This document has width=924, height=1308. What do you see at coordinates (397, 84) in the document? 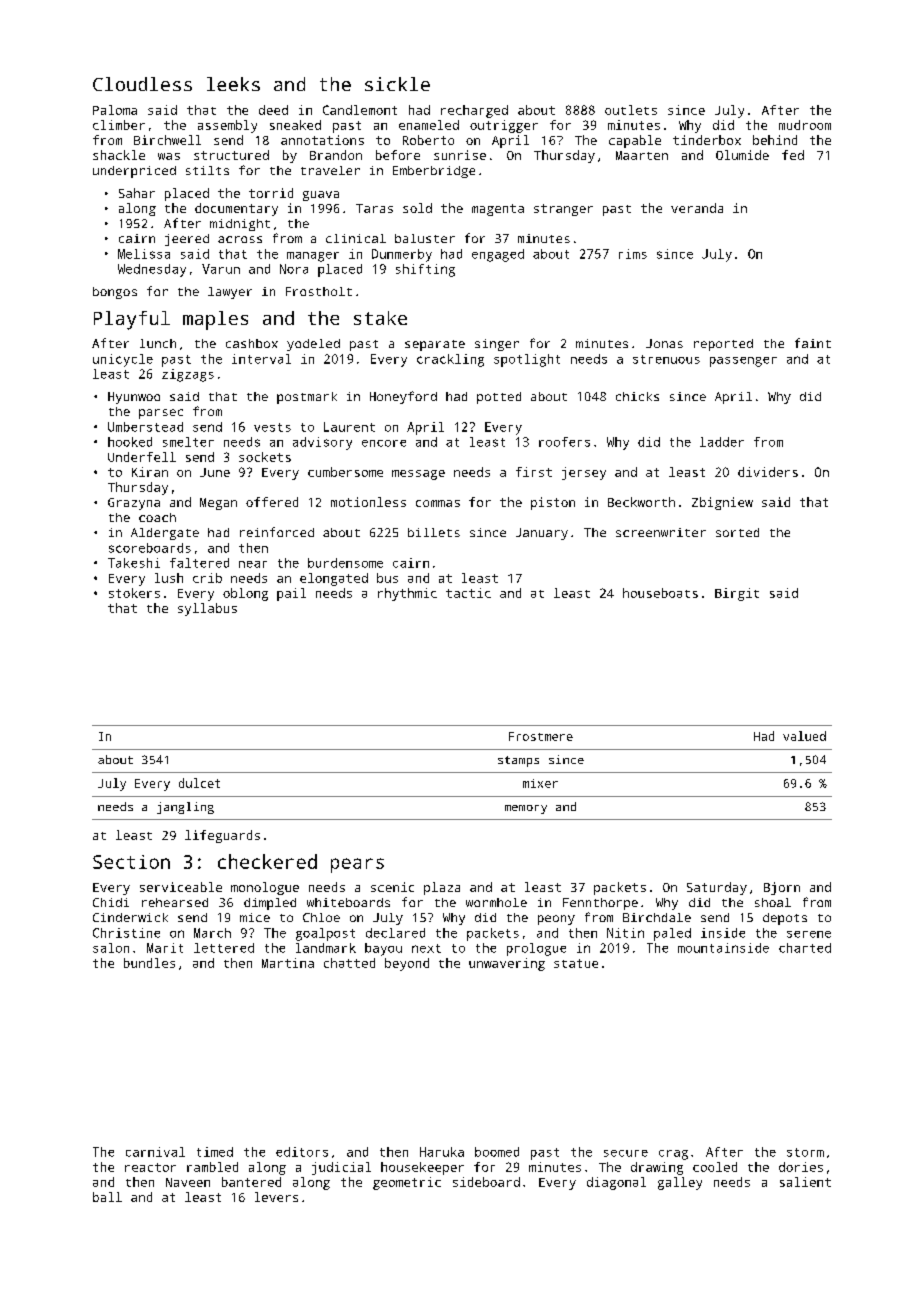
I see `sickle` at bounding box center [397, 84].
